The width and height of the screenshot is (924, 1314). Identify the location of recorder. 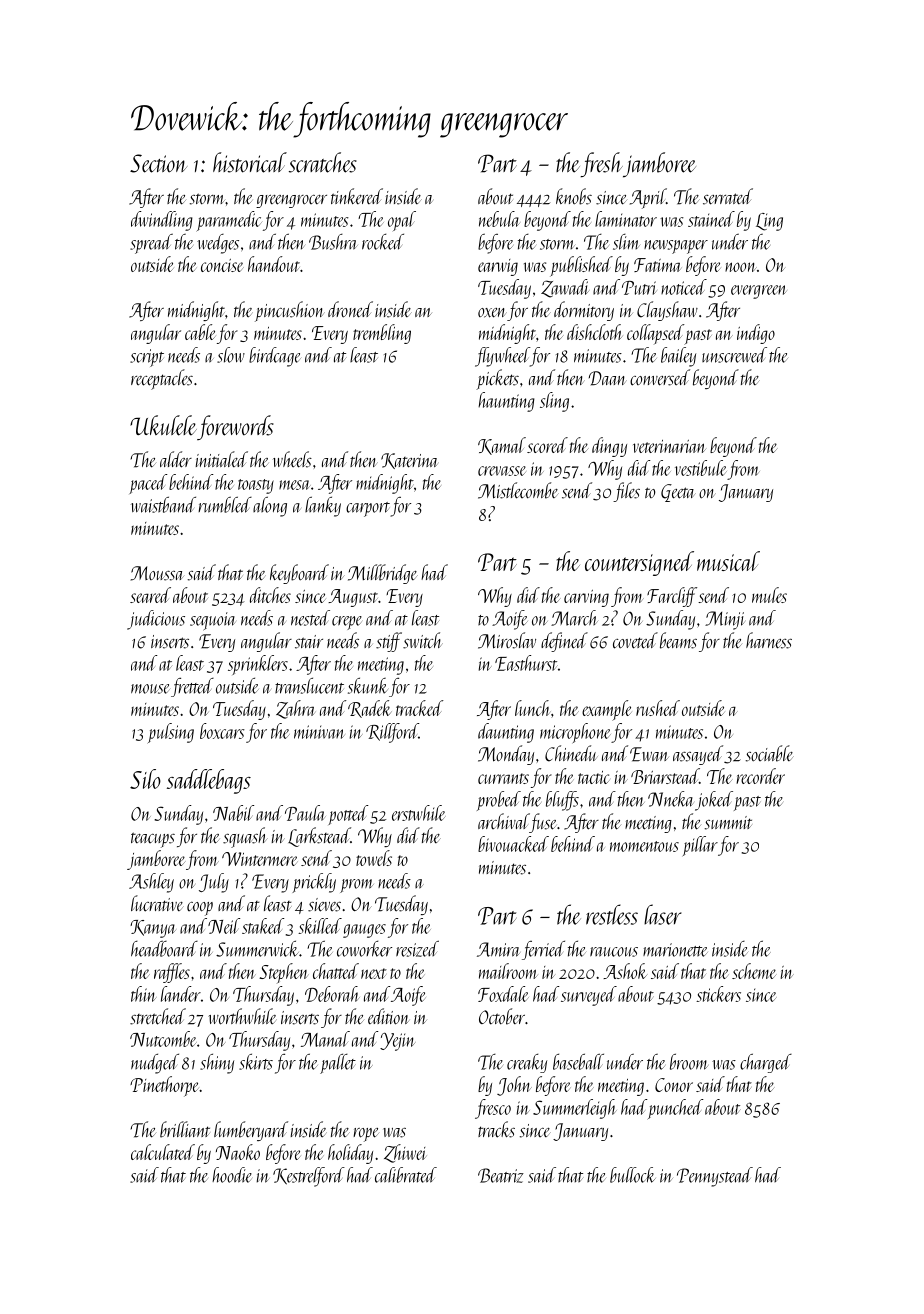
(760, 776).
